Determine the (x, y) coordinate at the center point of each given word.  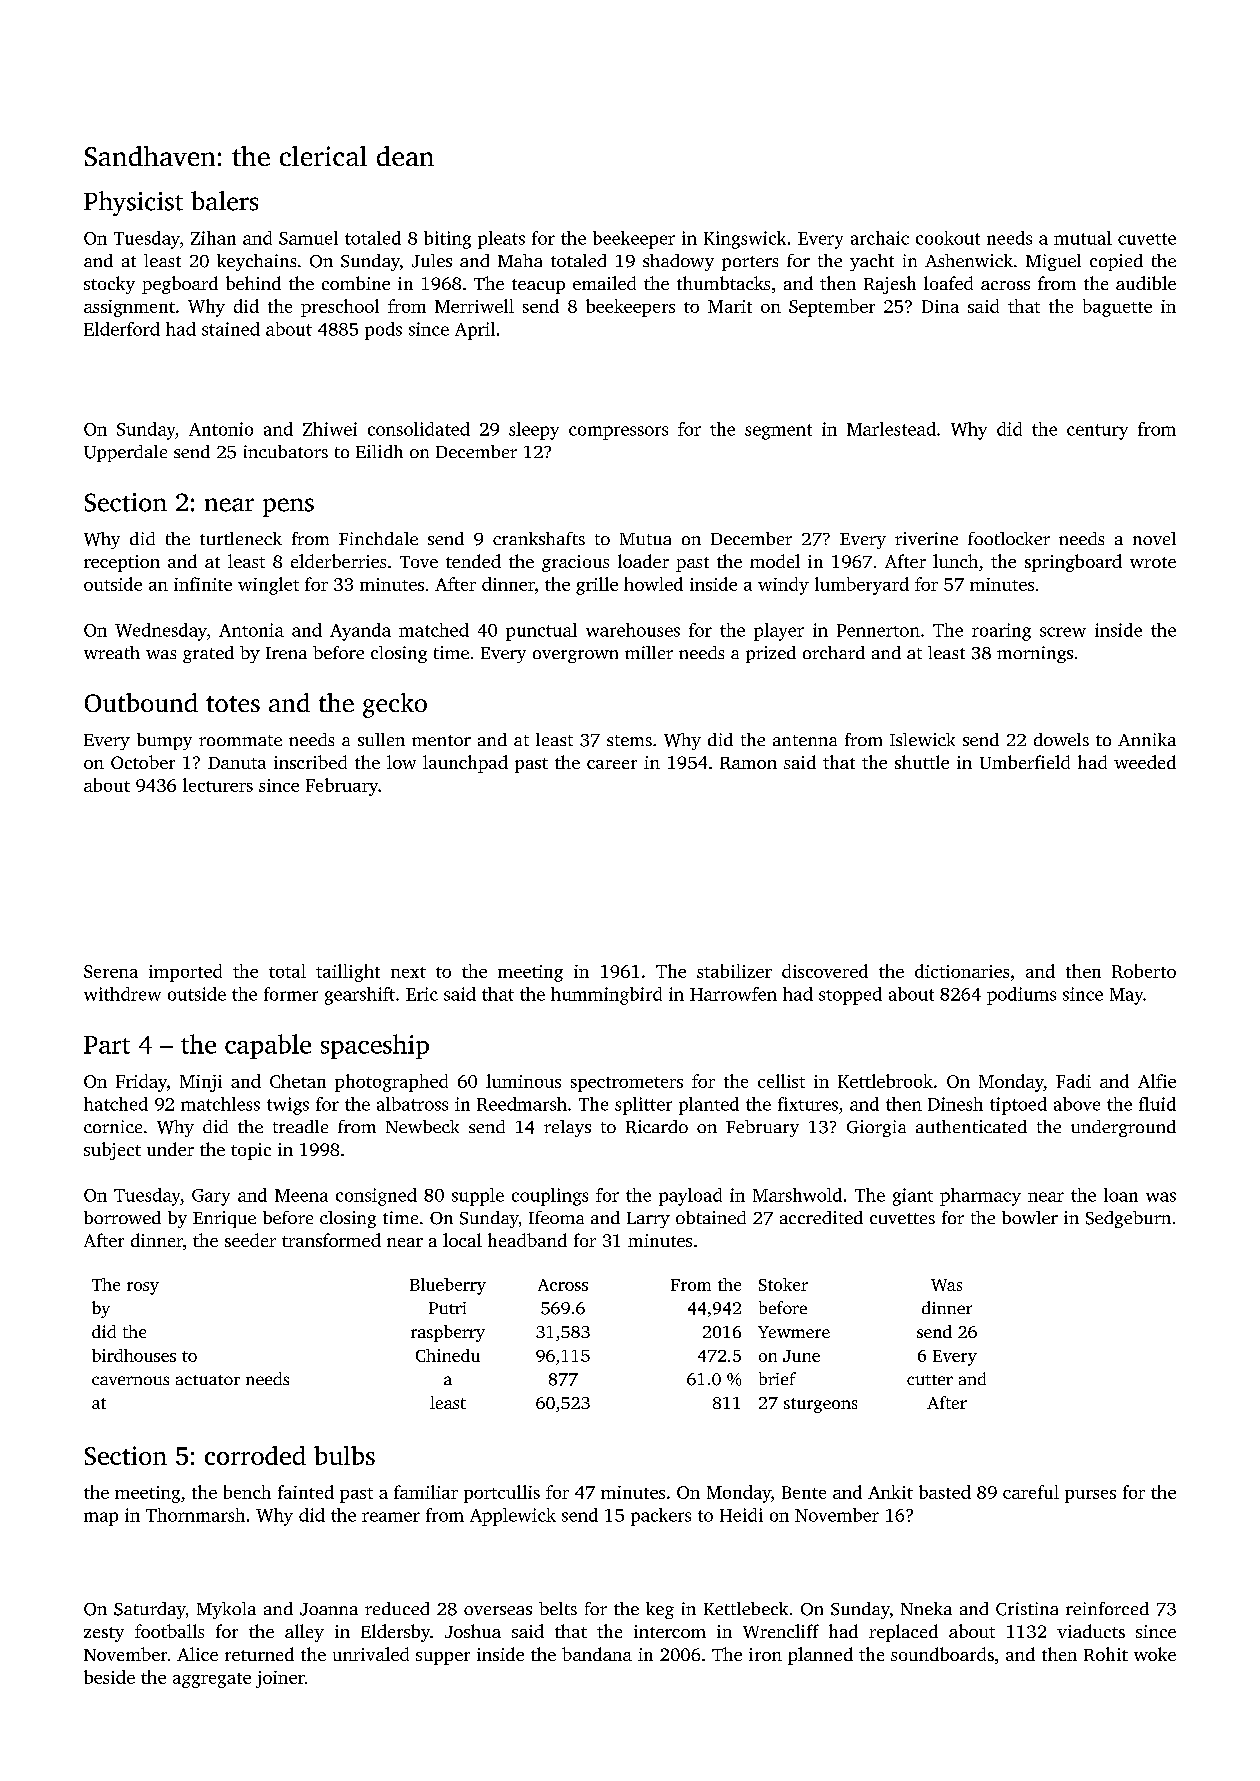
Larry (648, 1220)
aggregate (212, 1680)
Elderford (122, 329)
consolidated (419, 429)
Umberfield (1025, 762)
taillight (348, 973)
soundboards (942, 1654)
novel (1154, 538)
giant (913, 1197)
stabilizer (734, 971)
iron (765, 1654)
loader (643, 561)
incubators (286, 451)
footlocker (1009, 538)
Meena (301, 1195)
